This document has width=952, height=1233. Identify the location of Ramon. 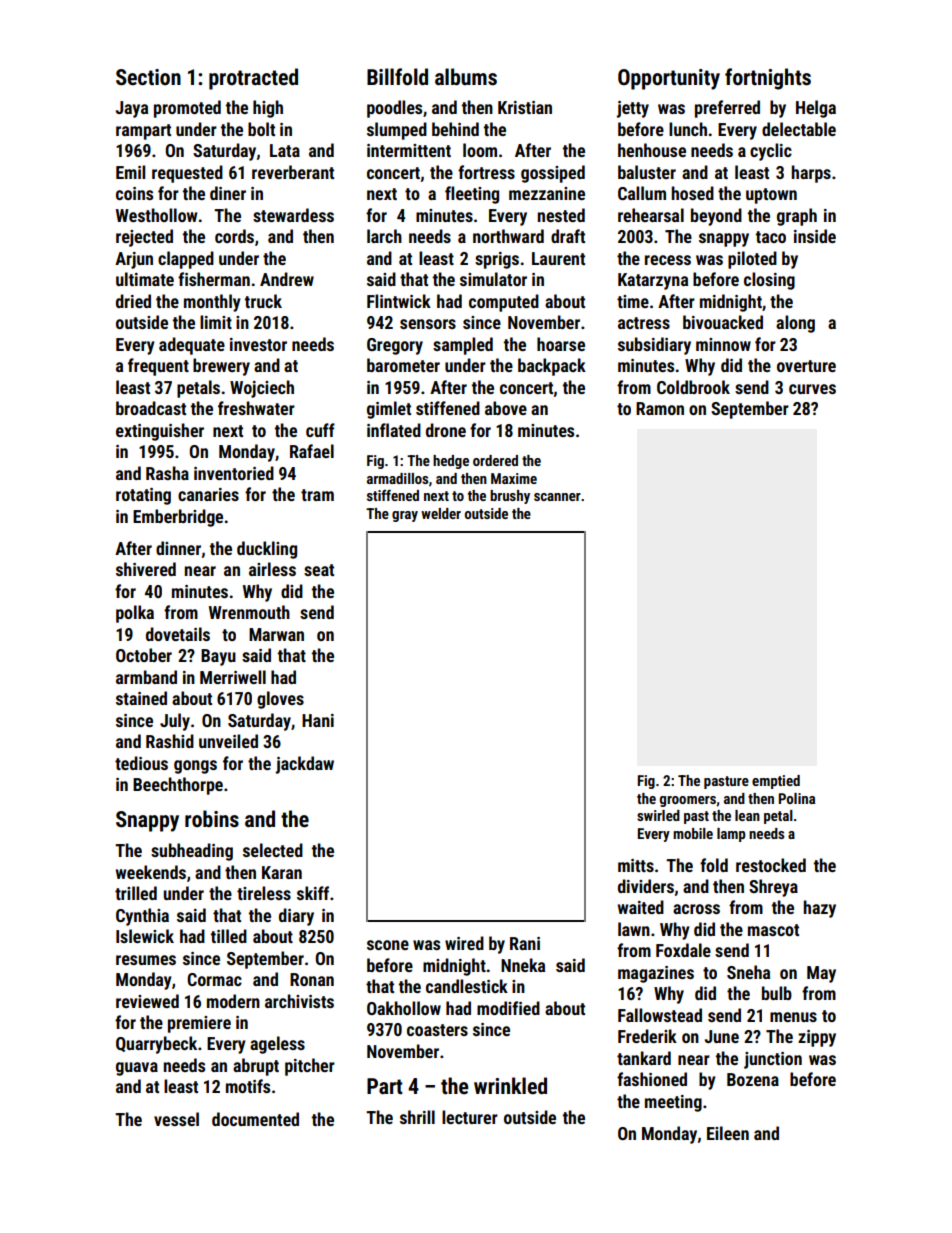
(660, 408).
